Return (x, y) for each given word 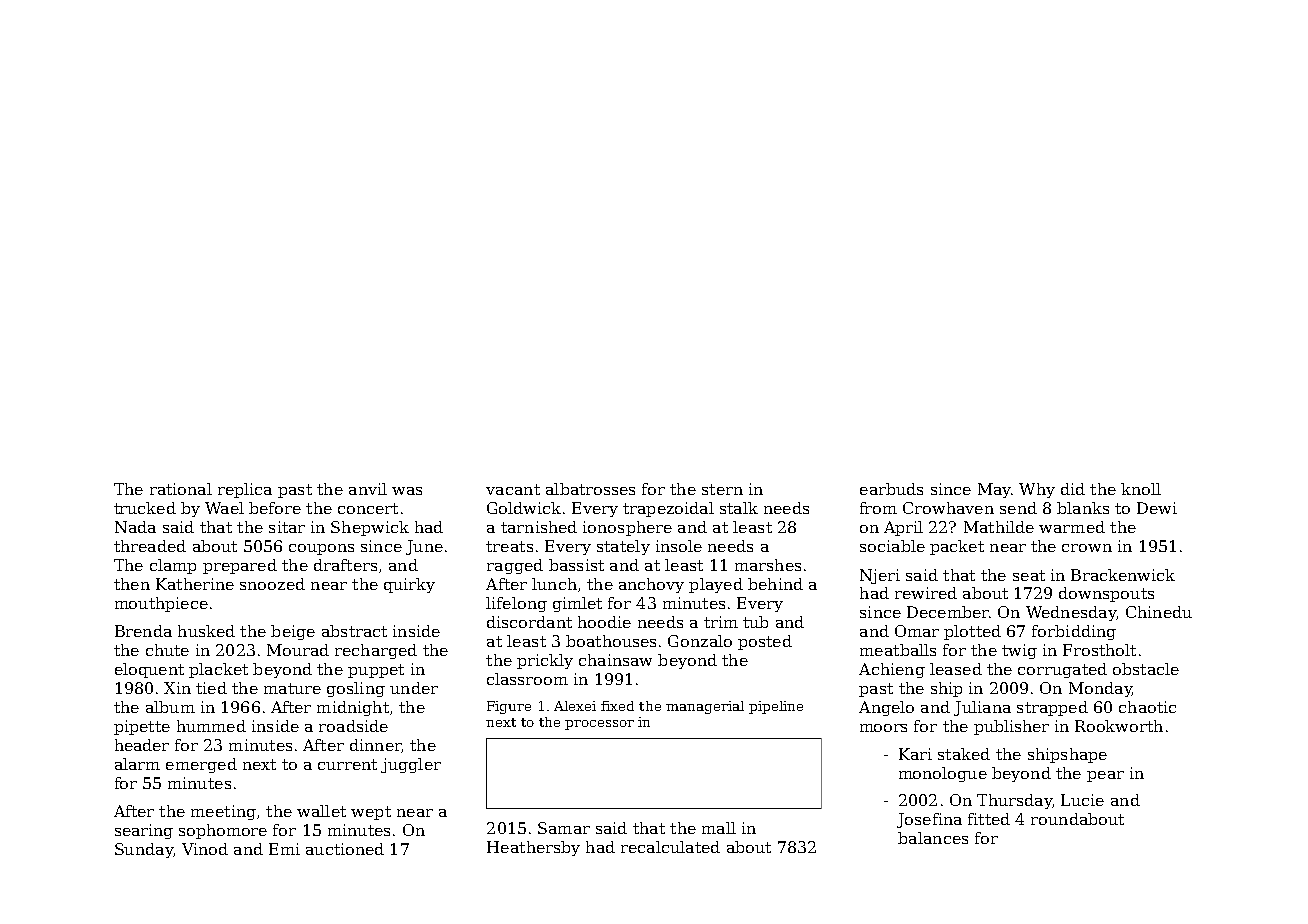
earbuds (891, 489)
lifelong (516, 604)
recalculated (670, 847)
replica (245, 490)
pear (1105, 776)
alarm (137, 764)
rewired (926, 593)
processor (599, 725)
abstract (354, 631)
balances (933, 838)
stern (722, 489)
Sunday (144, 850)
